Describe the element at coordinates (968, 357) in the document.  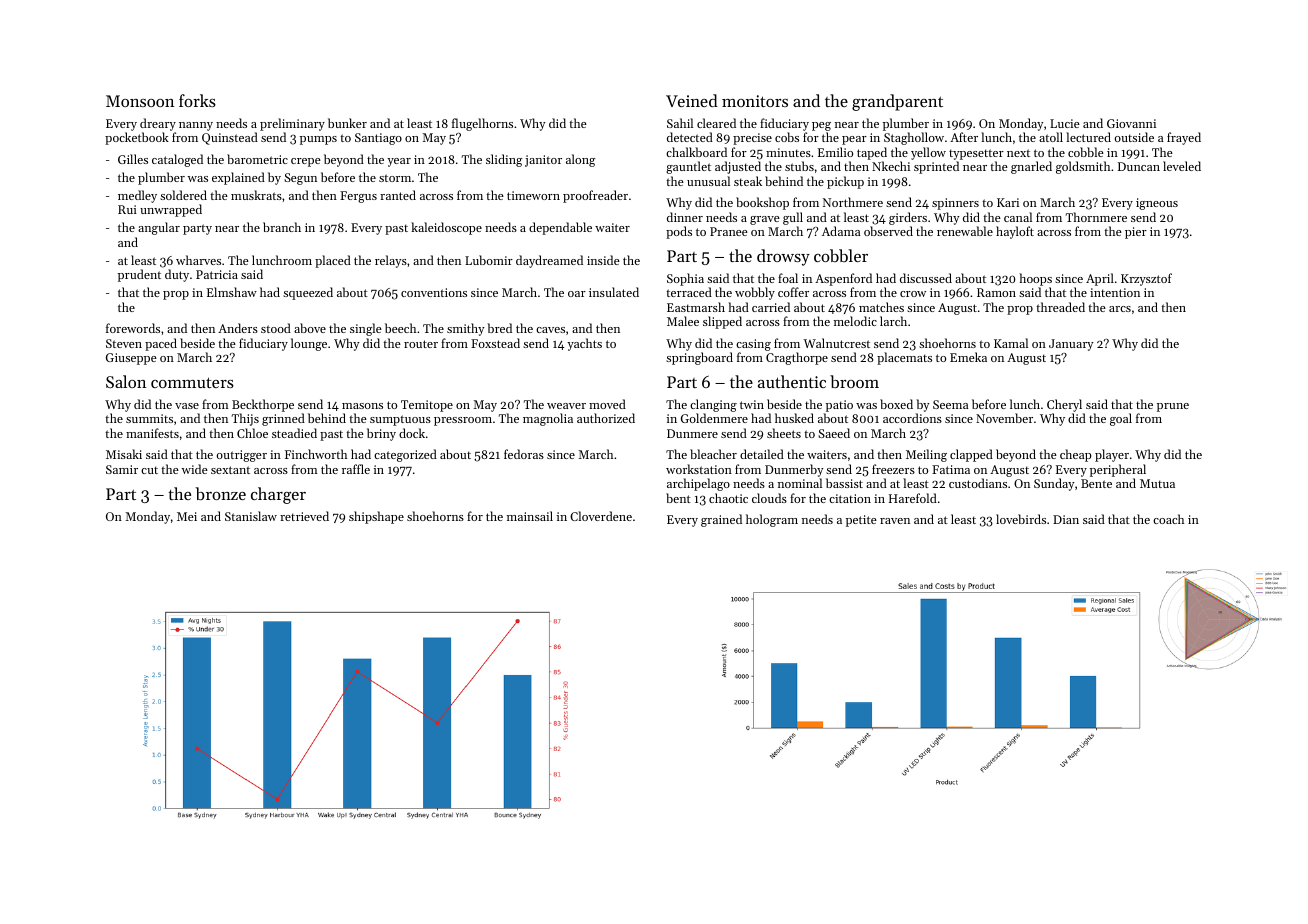
I see `Emeka` at that location.
